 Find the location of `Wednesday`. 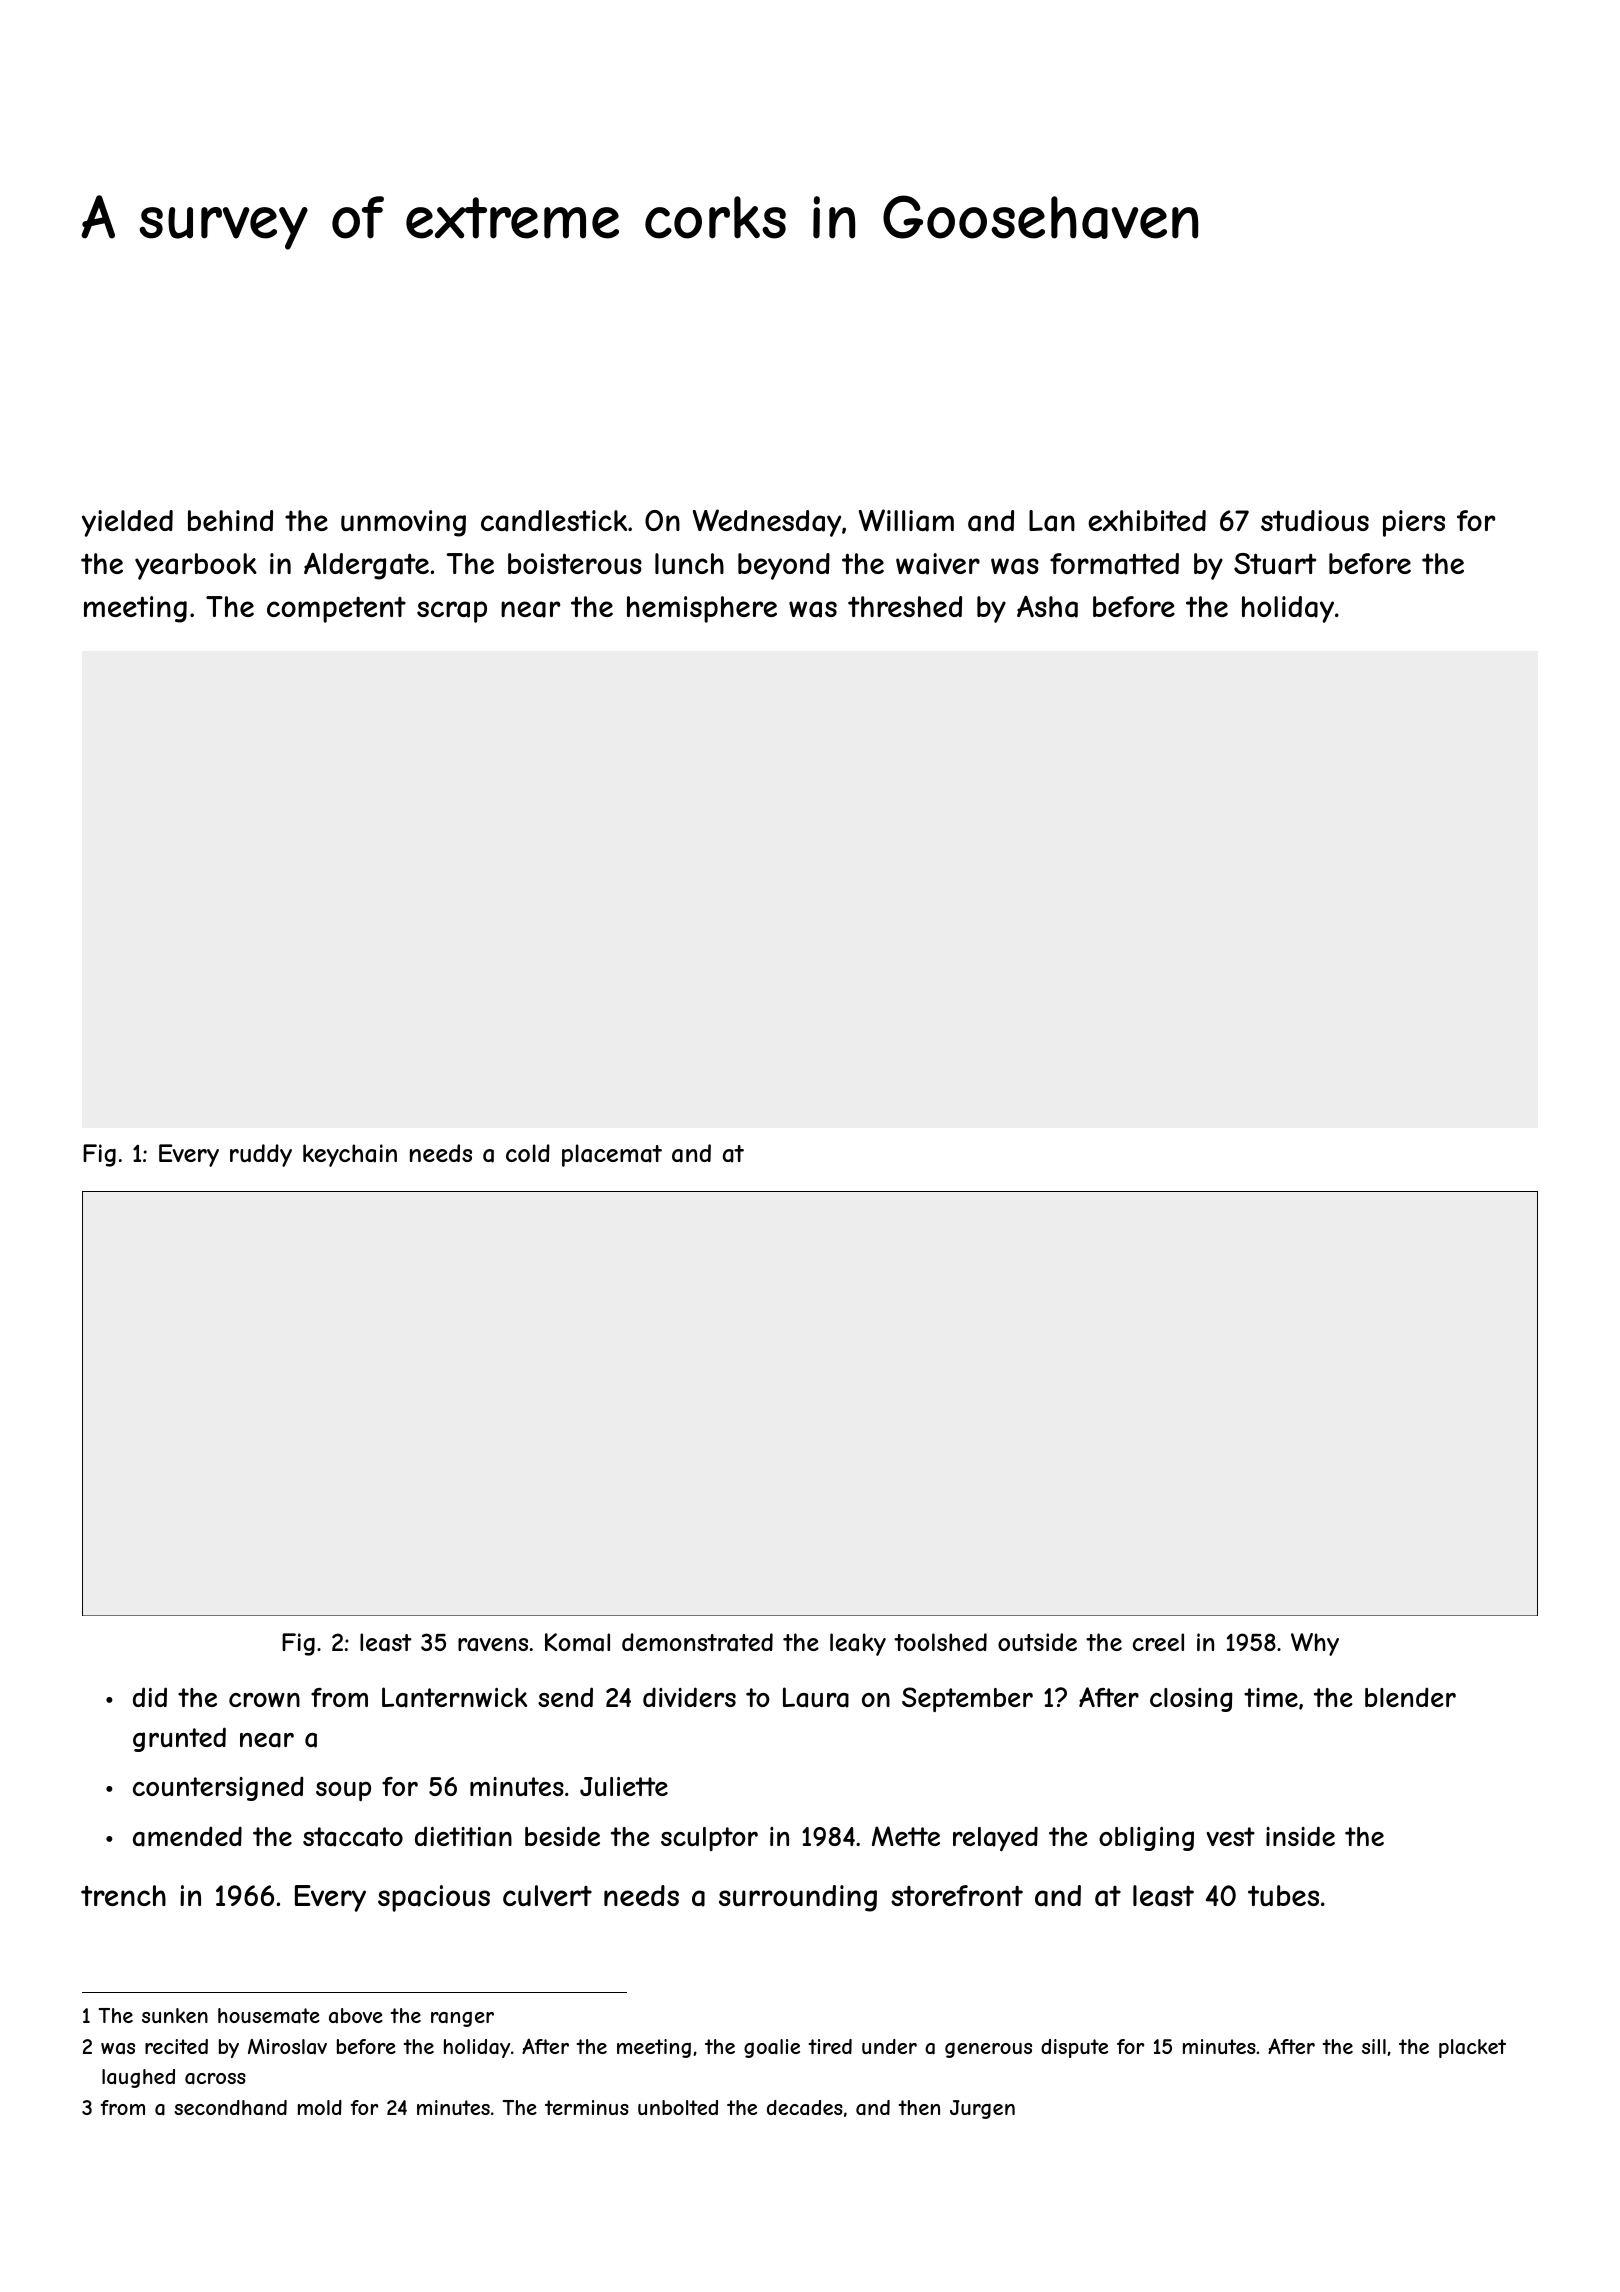

Wednesday is located at coordinates (767, 523).
